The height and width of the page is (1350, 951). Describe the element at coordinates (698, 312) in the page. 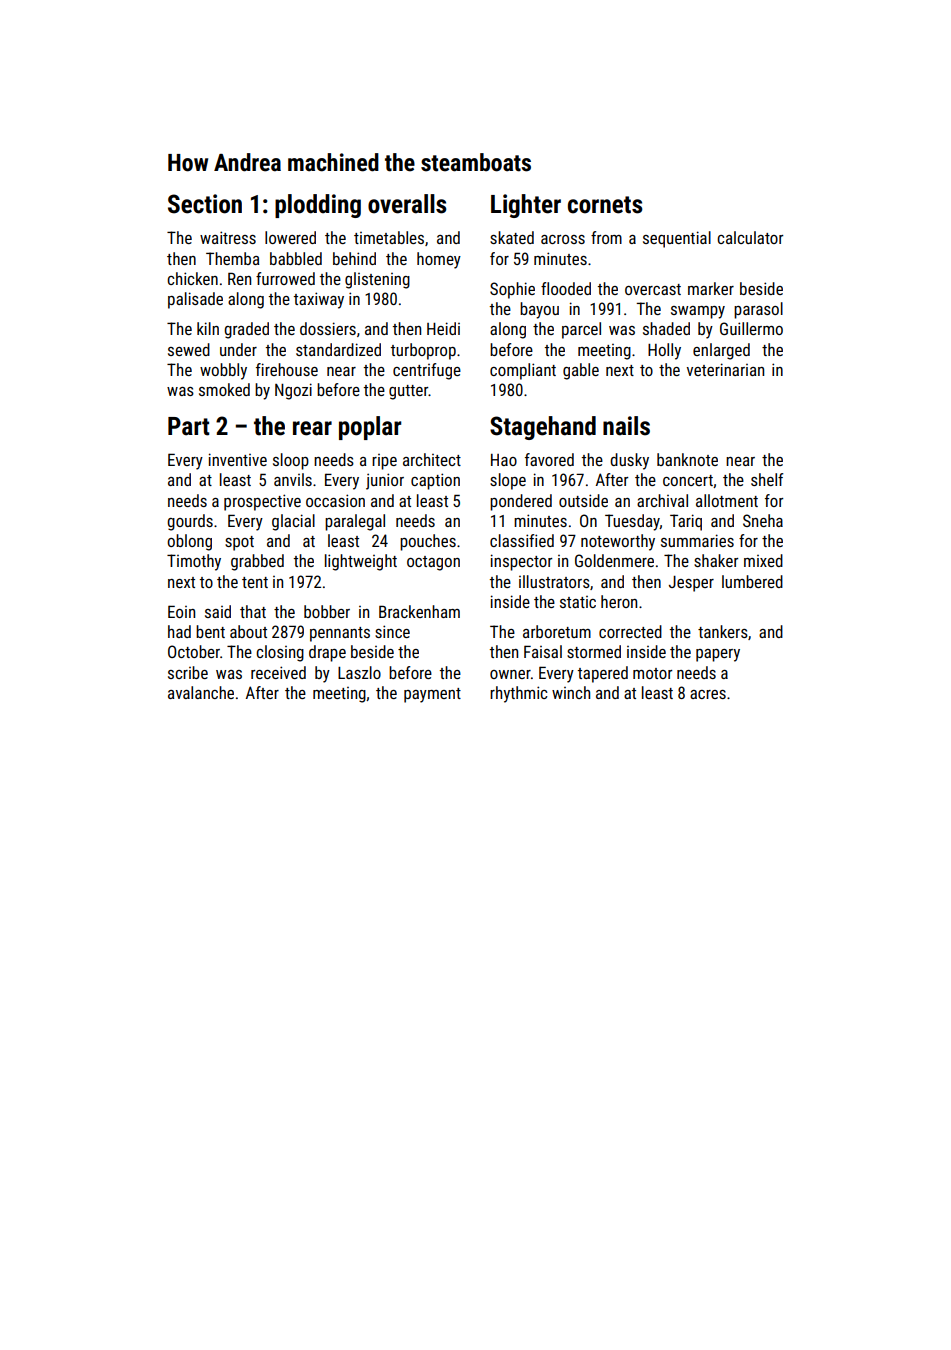

I see `swampy` at that location.
